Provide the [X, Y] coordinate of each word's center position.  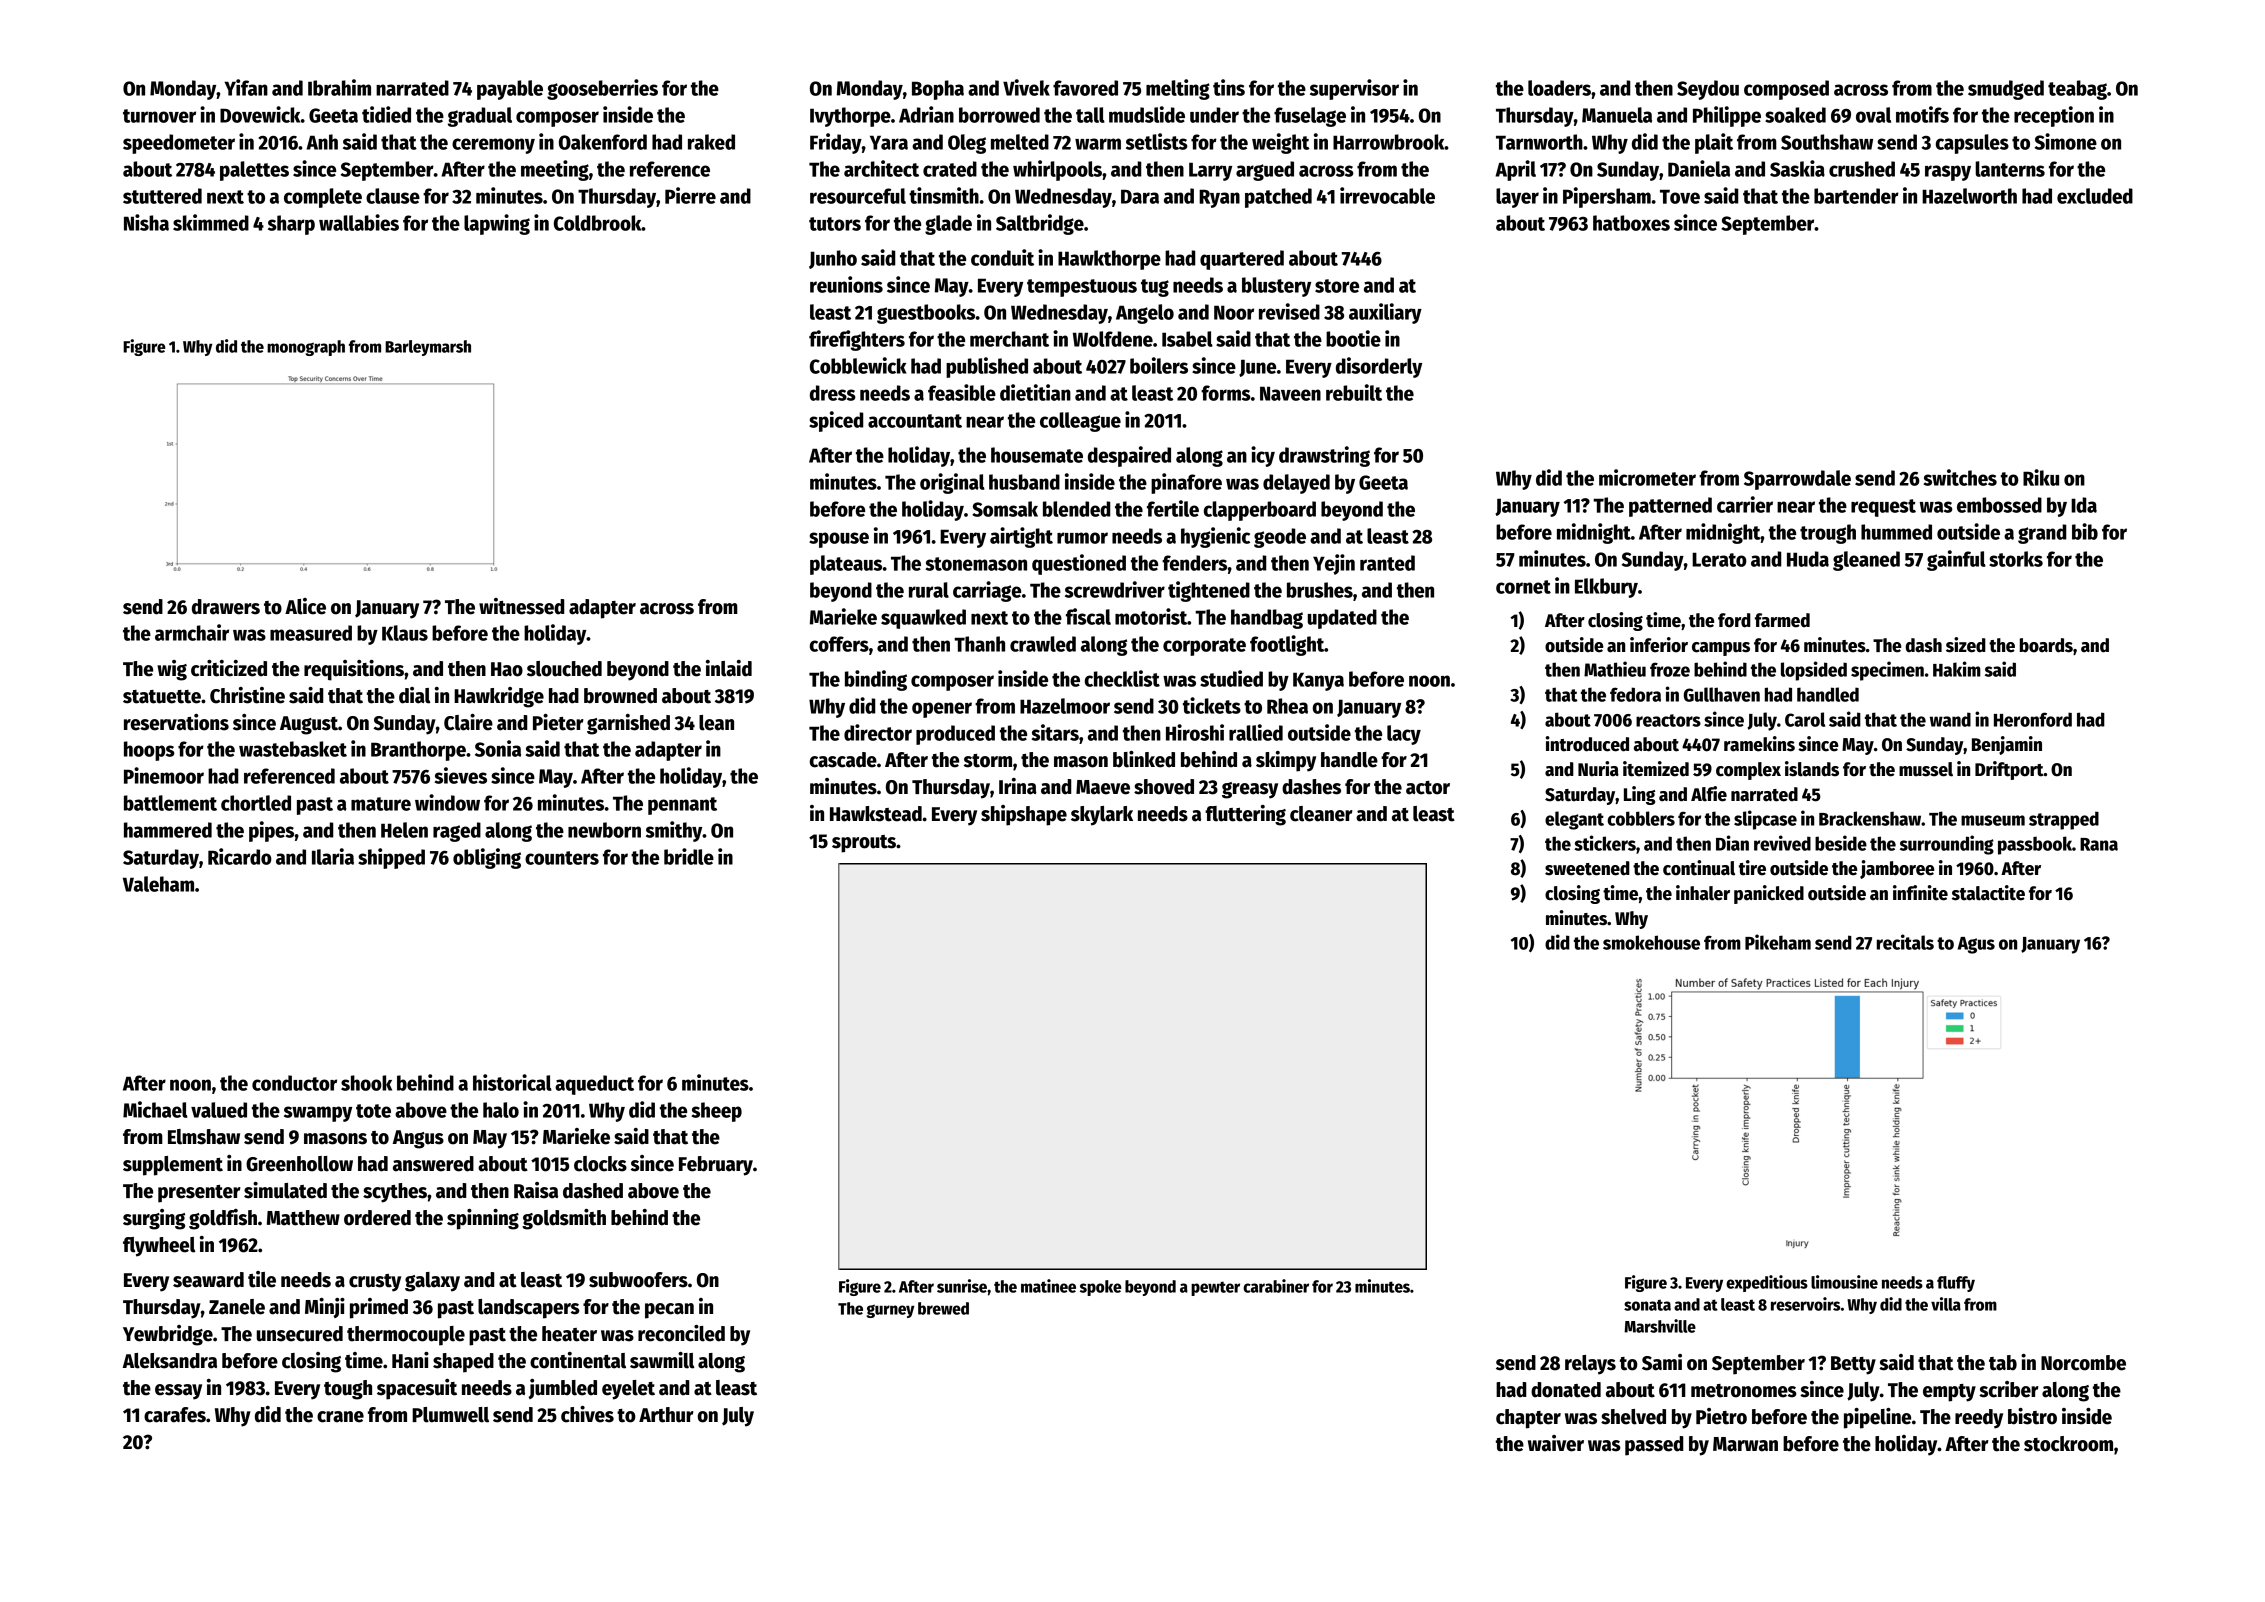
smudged [2006, 90]
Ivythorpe [850, 117]
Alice [305, 606]
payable [510, 90]
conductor [294, 1083]
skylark [1102, 816]
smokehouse [1651, 942]
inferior [1659, 645]
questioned [1079, 564]
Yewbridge [168, 1335]
